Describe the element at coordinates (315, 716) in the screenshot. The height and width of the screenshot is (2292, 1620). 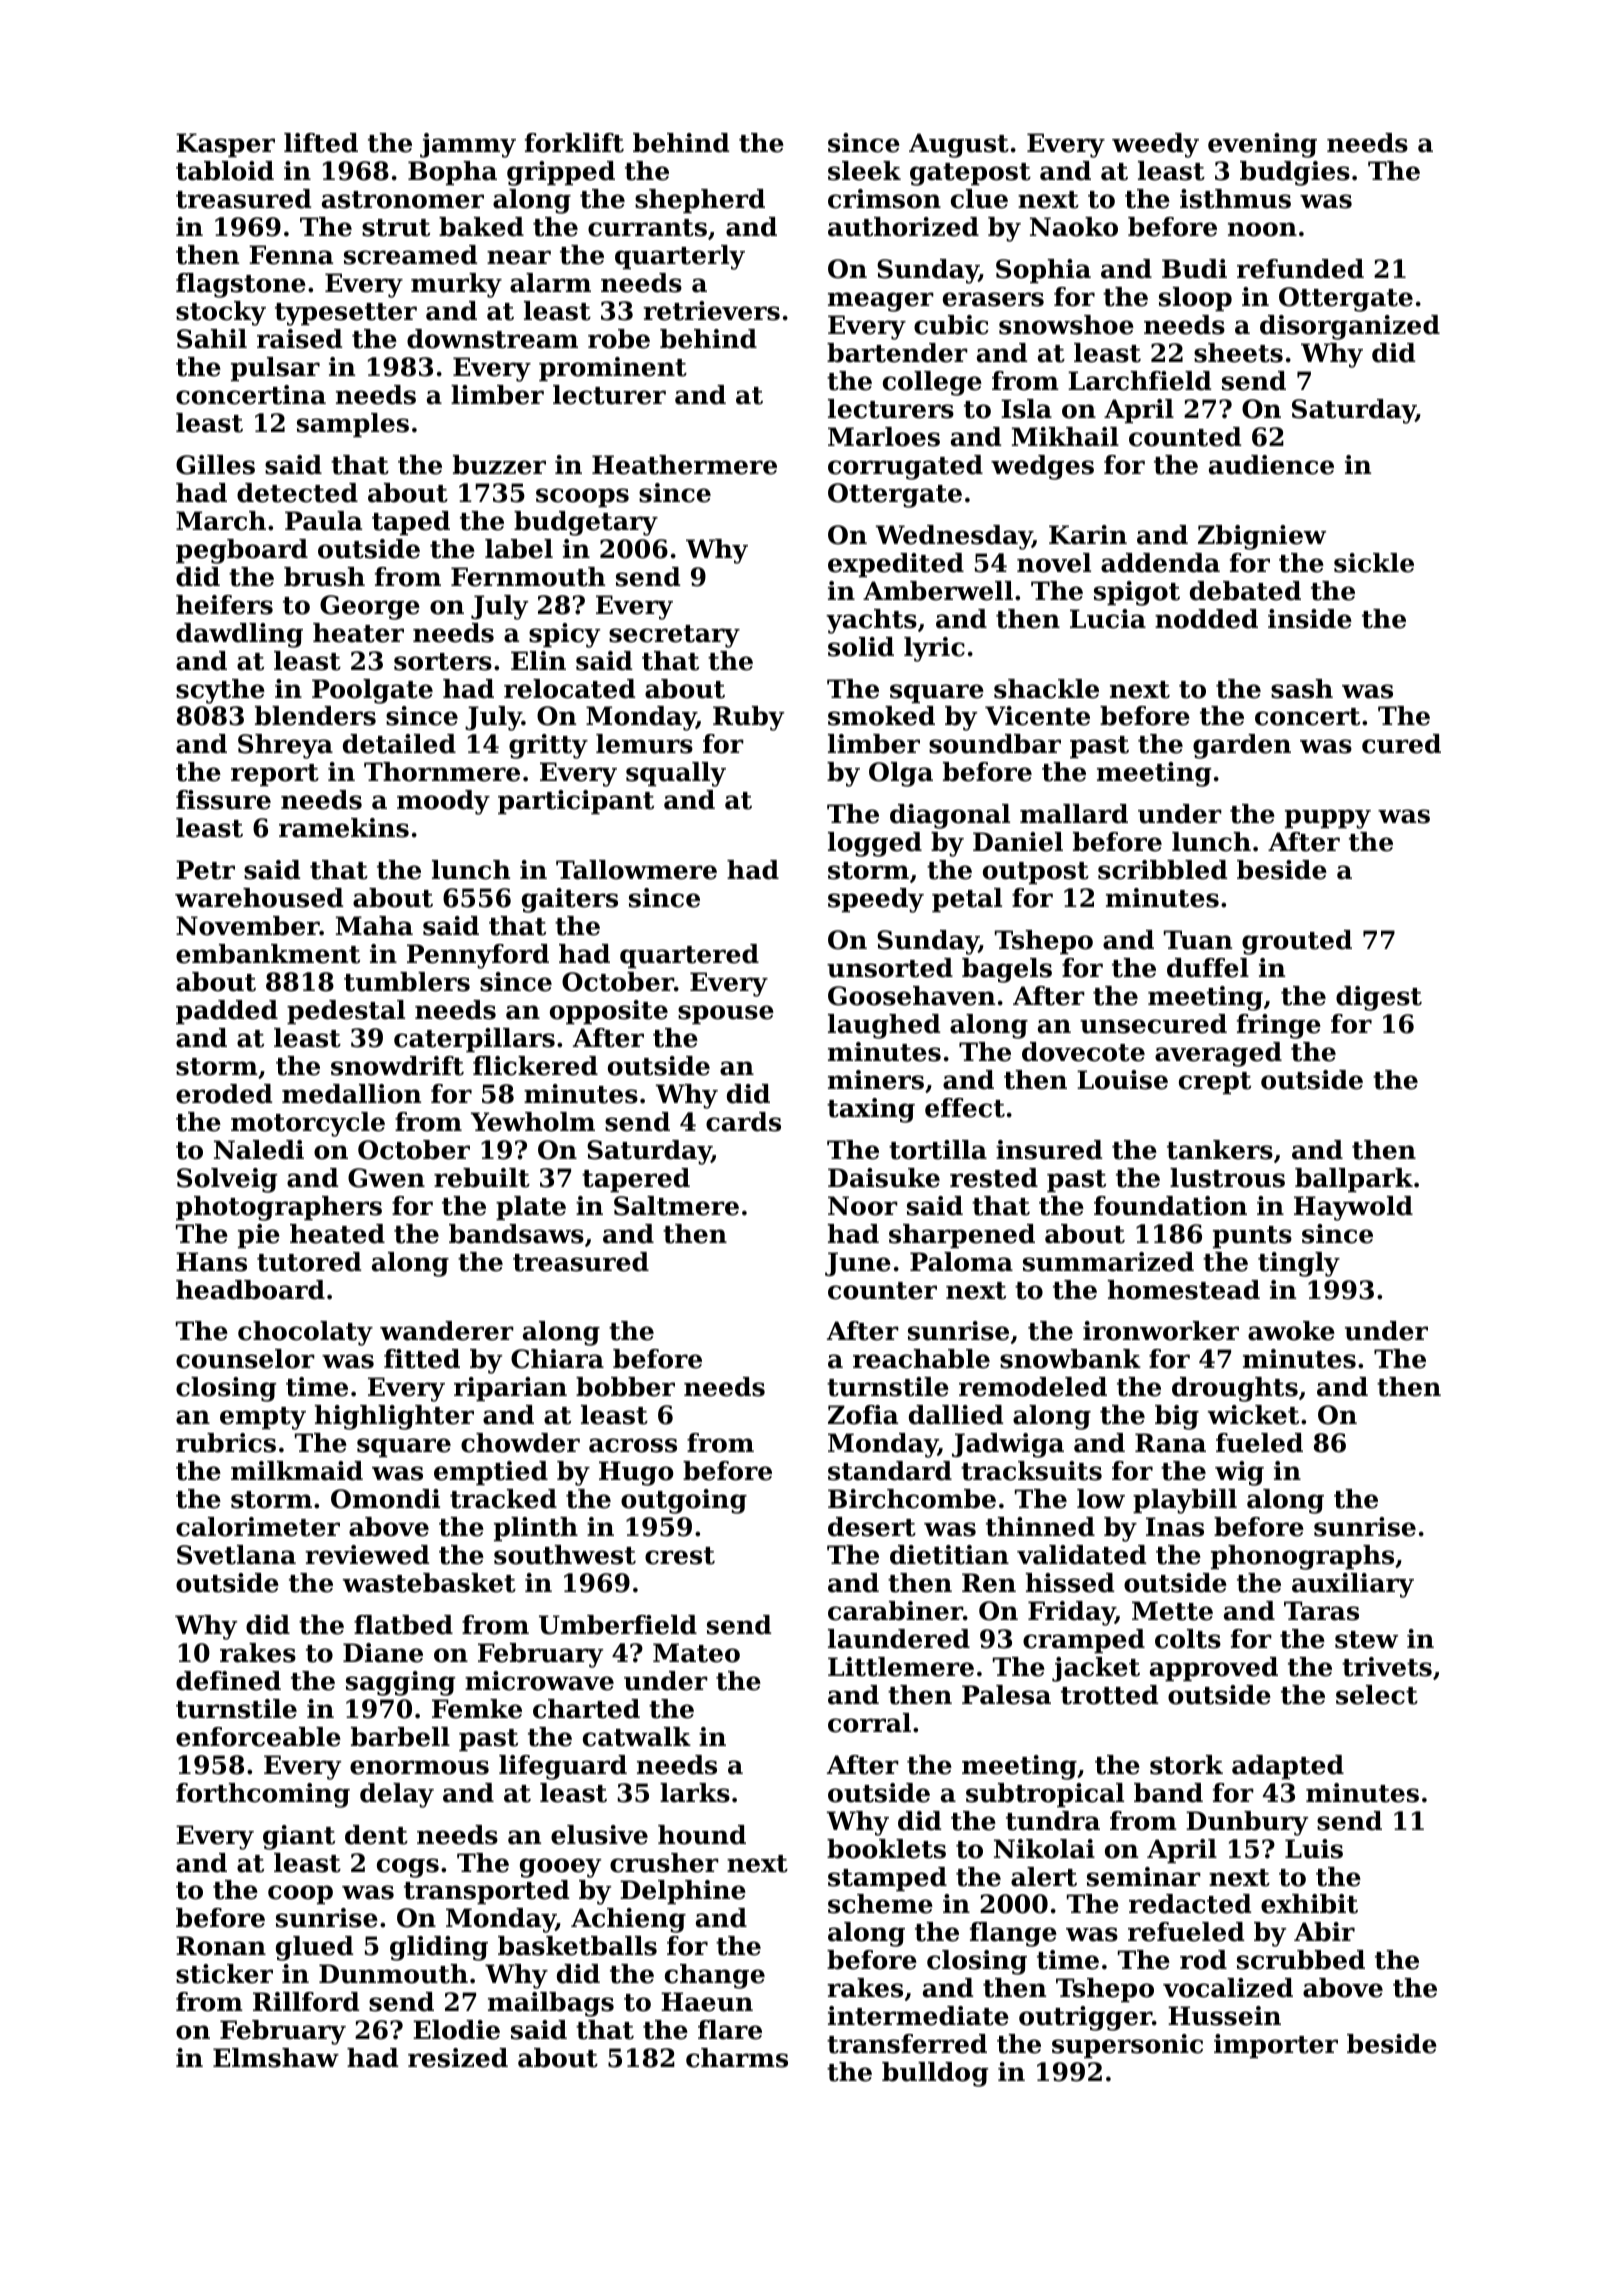
I see `blenders` at that location.
